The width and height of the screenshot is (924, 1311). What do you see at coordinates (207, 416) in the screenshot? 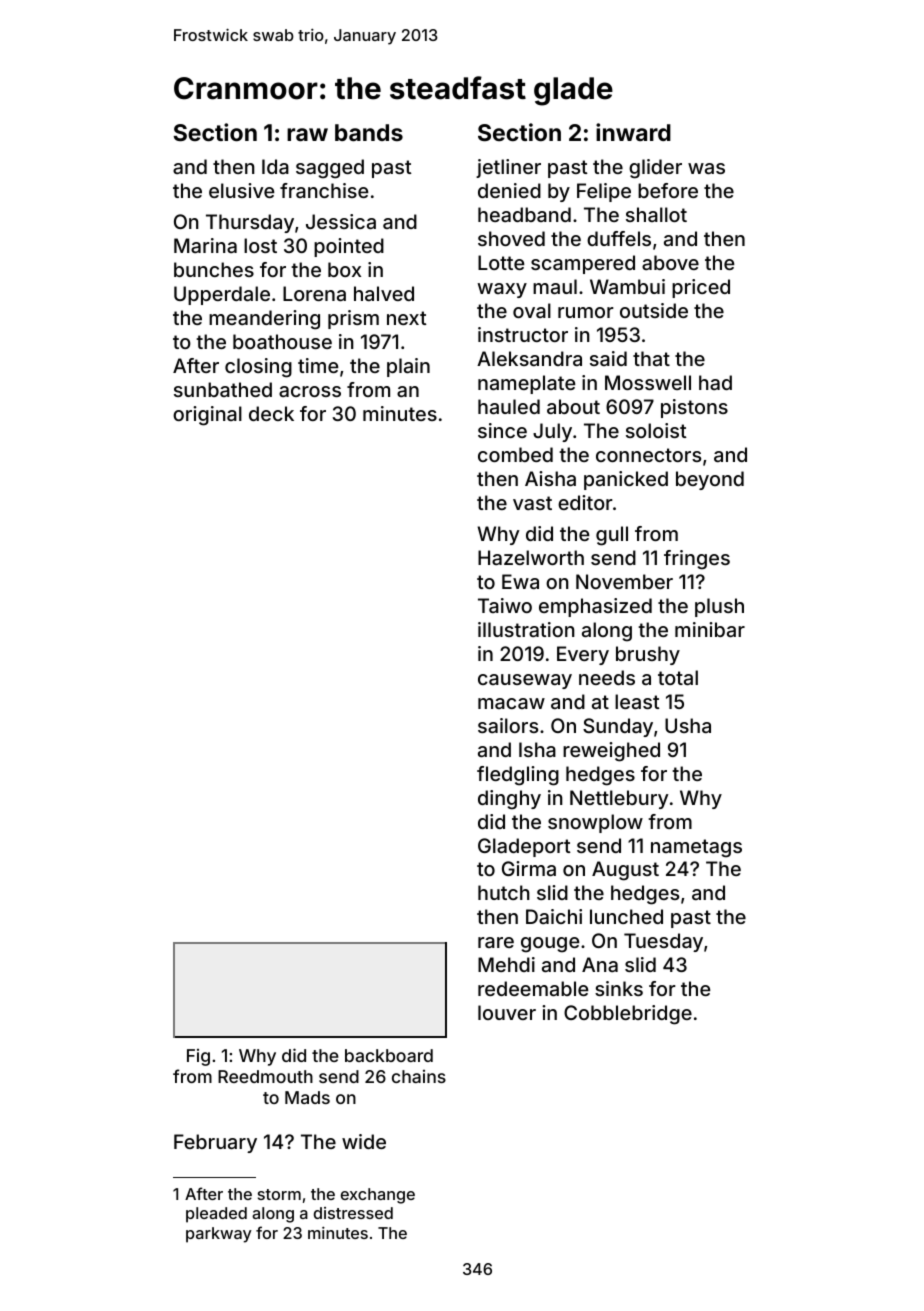
I see `original` at bounding box center [207, 416].
